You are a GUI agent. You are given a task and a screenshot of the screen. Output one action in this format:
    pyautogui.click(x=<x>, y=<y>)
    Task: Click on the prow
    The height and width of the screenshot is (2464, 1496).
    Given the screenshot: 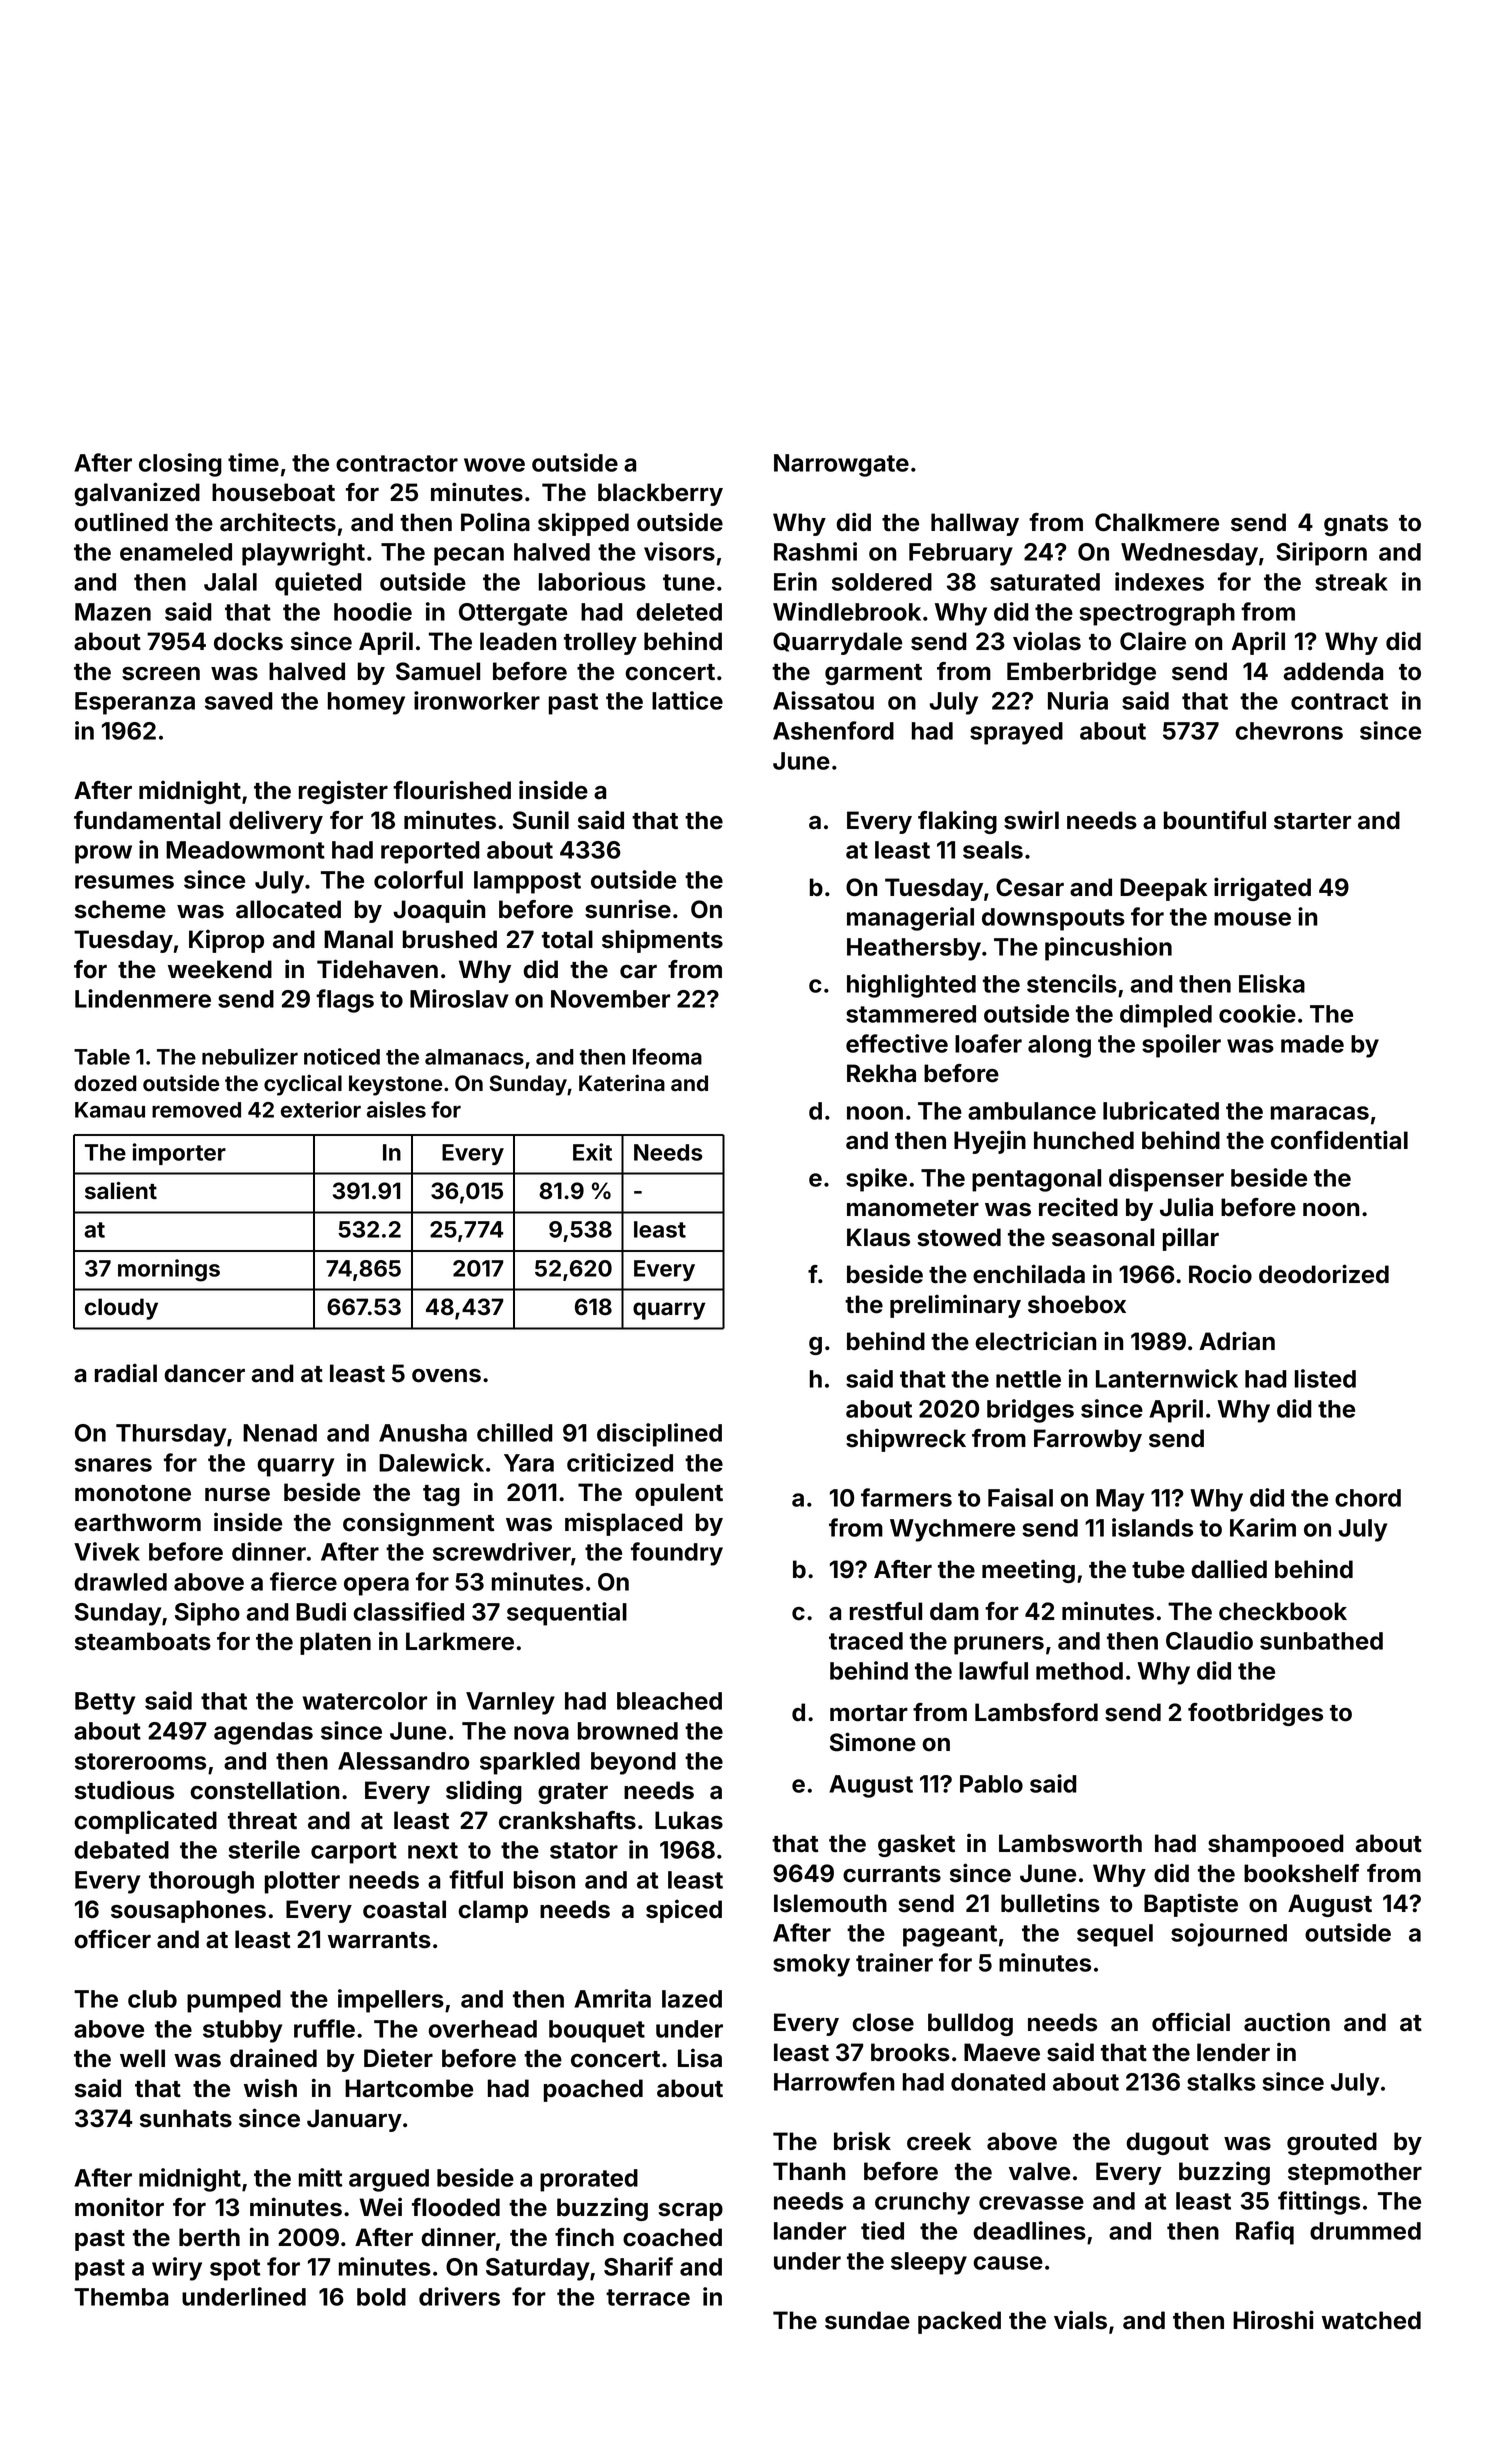 What is the action you would take?
    pyautogui.click(x=103, y=854)
